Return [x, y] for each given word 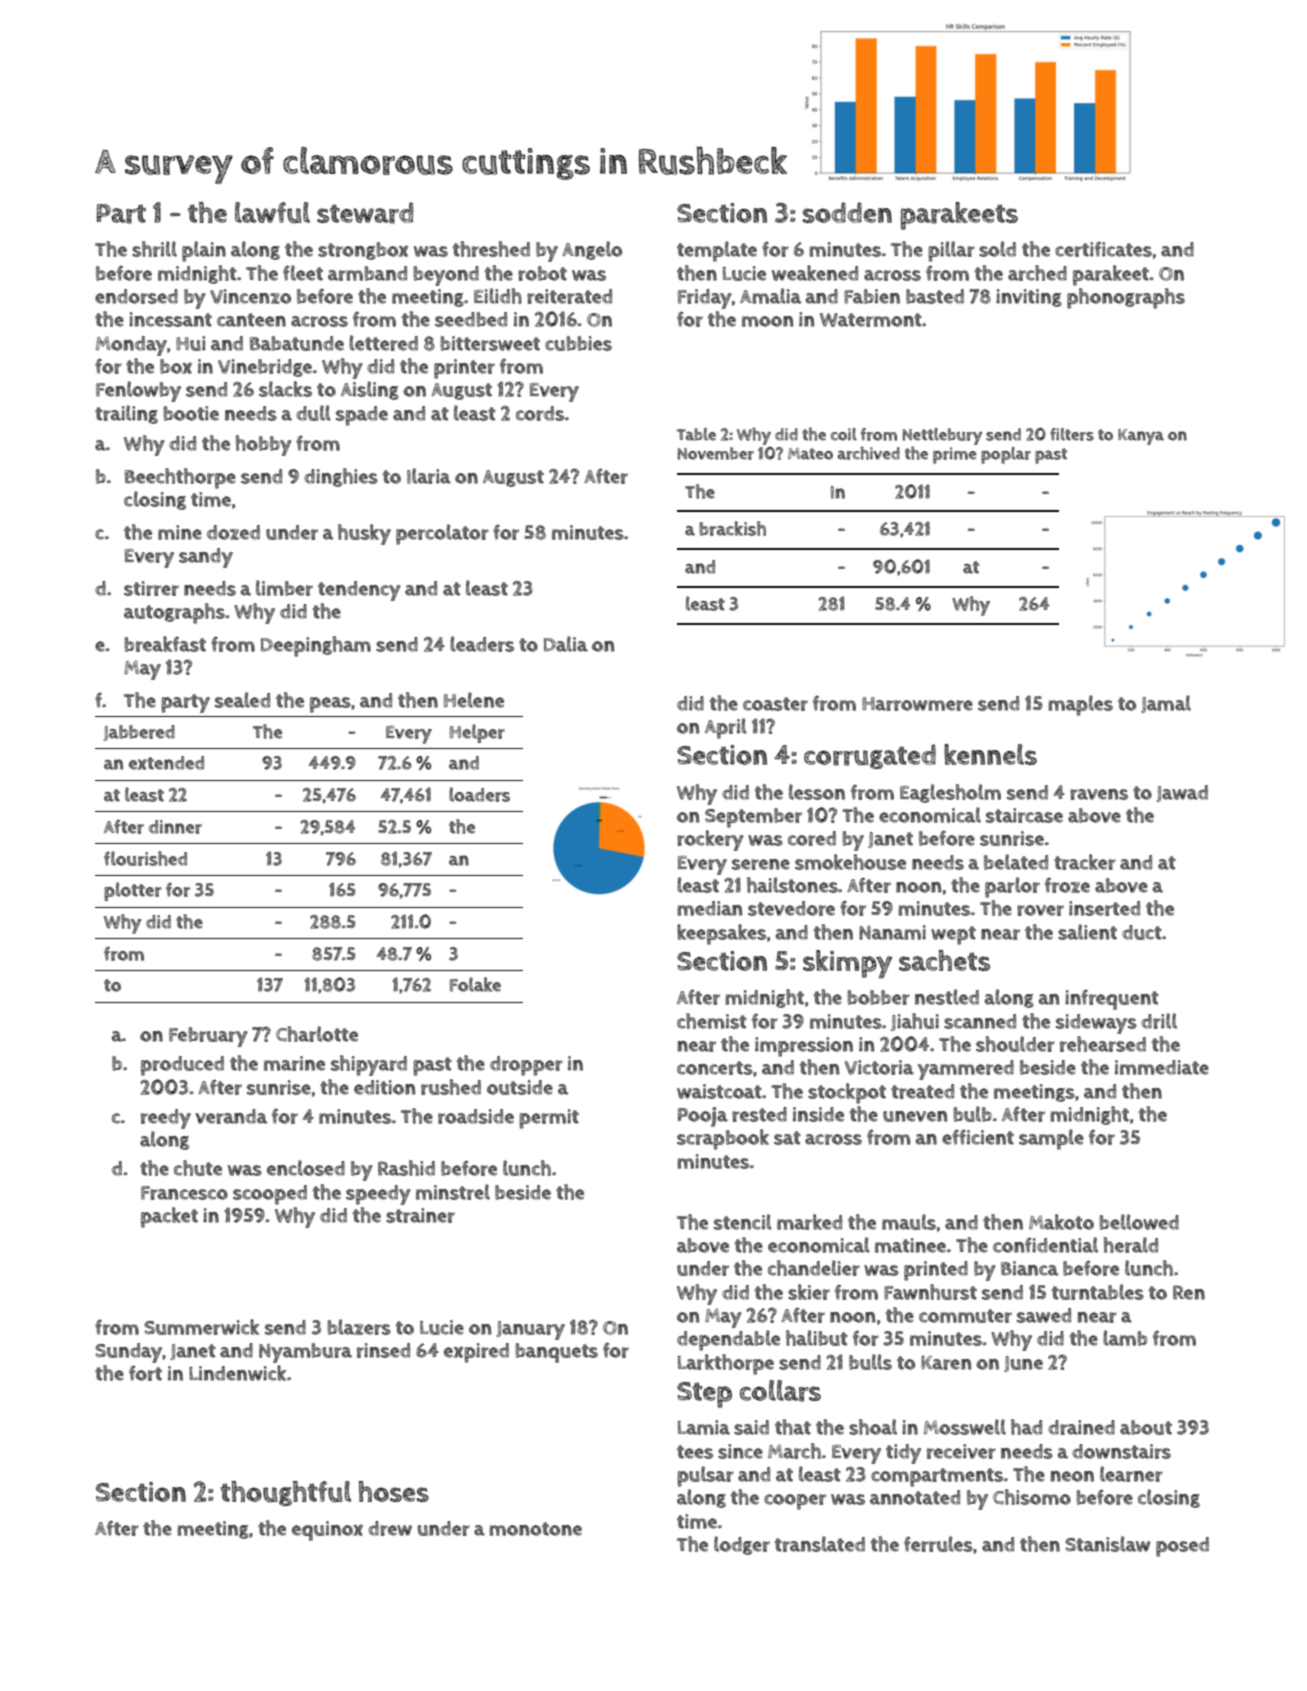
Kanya [1141, 437]
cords [540, 413]
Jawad [1182, 793]
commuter [965, 1316]
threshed [491, 249]
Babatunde [297, 343]
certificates [1103, 249]
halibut [817, 1338]
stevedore [791, 908]
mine [180, 532]
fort [145, 1373]
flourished [145, 858]
